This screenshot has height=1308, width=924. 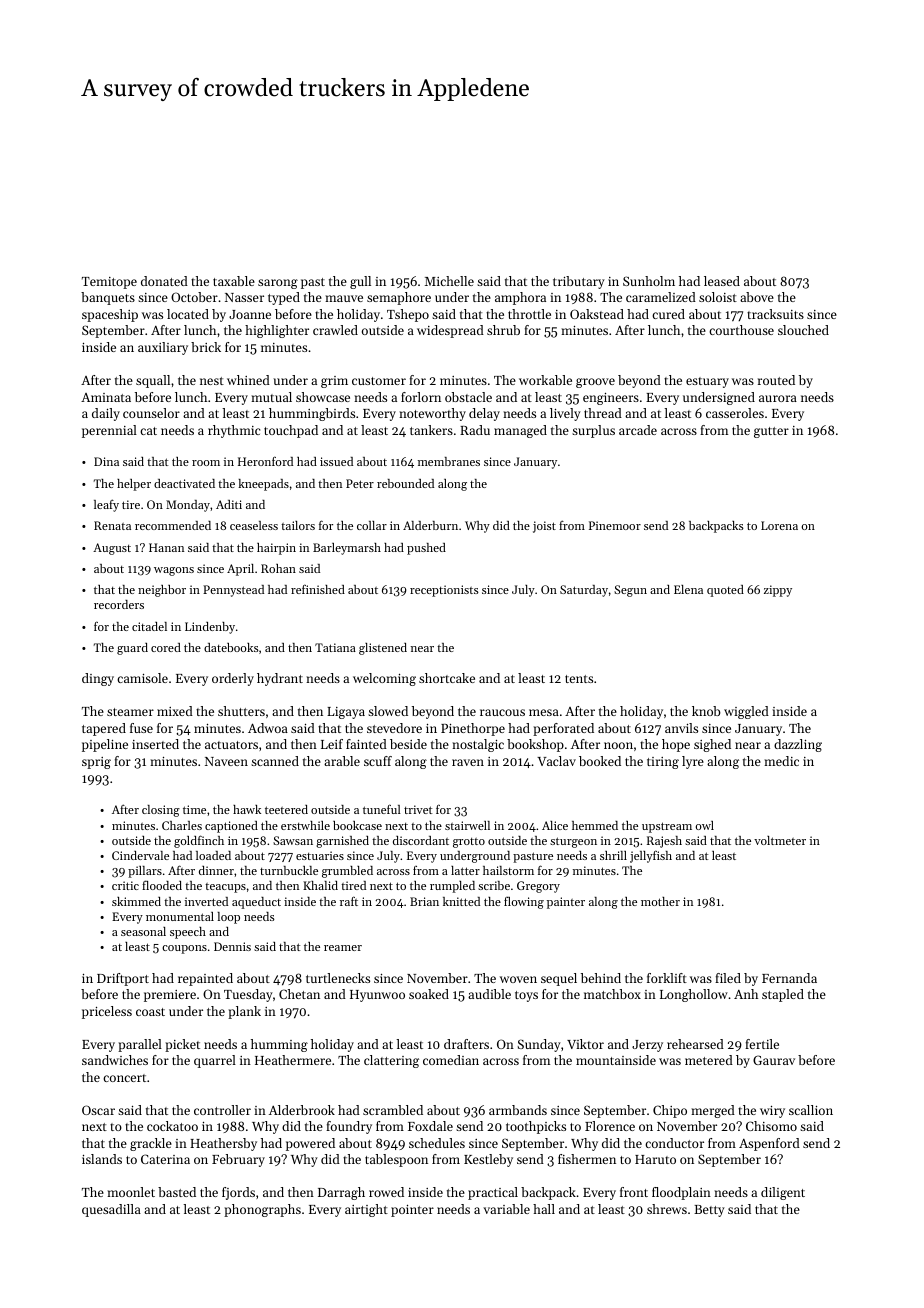 What do you see at coordinates (630, 591) in the screenshot?
I see `Segun` at bounding box center [630, 591].
